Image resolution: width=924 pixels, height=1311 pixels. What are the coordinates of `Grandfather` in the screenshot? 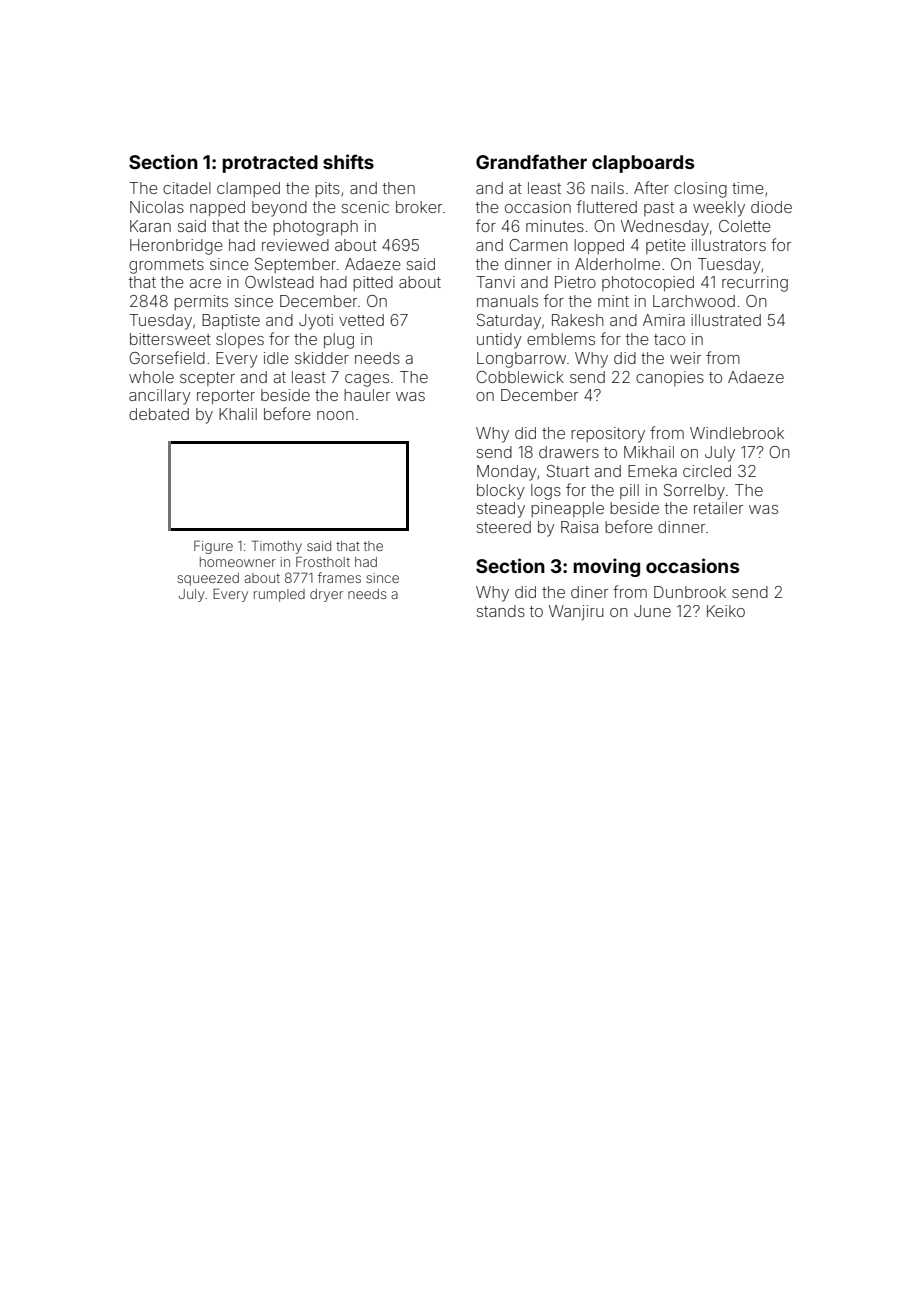 It's located at (531, 161).
